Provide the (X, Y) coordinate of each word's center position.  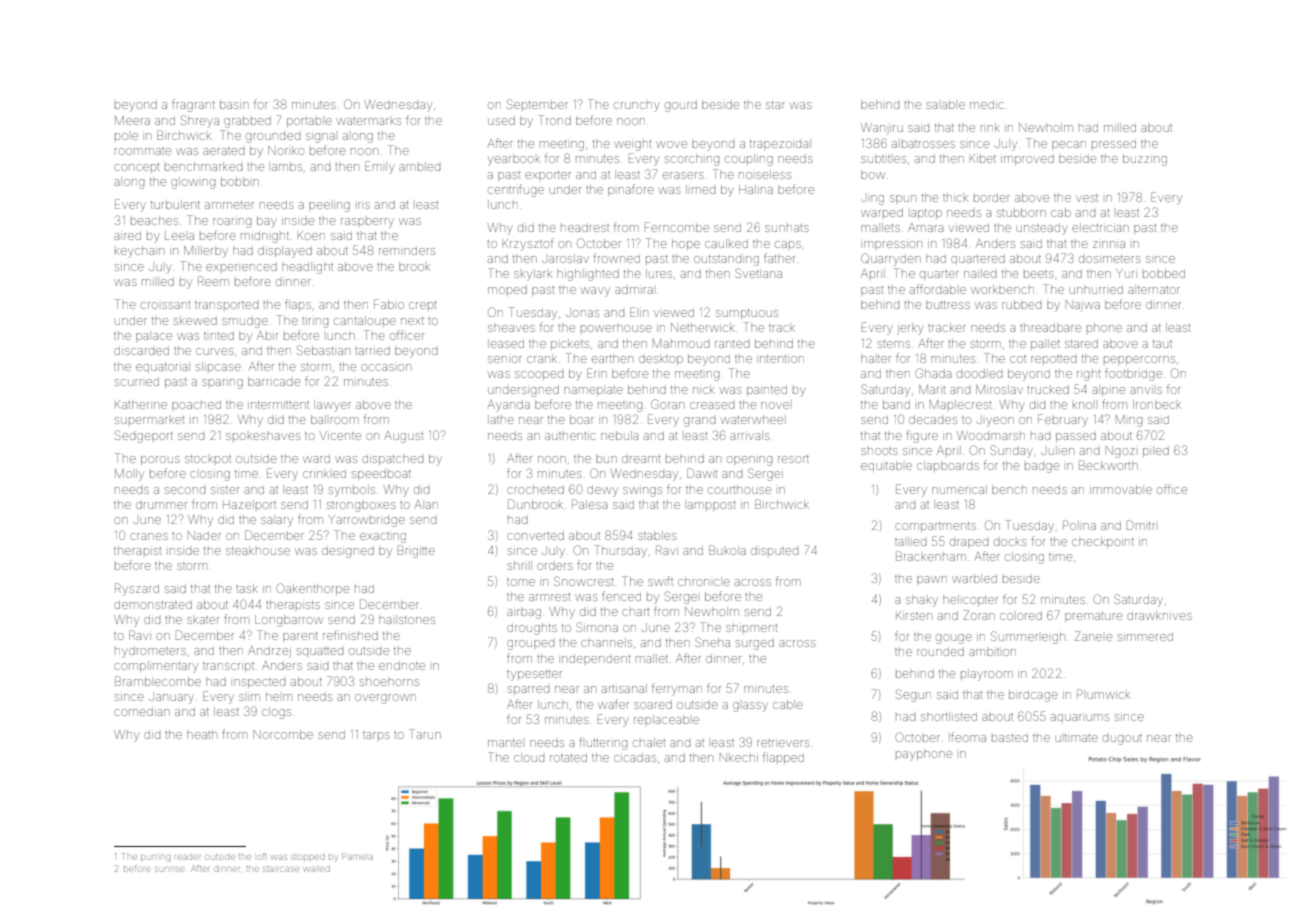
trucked (1048, 389)
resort (793, 459)
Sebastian (323, 350)
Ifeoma (968, 737)
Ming (1129, 421)
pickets (570, 344)
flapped (783, 758)
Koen (311, 235)
